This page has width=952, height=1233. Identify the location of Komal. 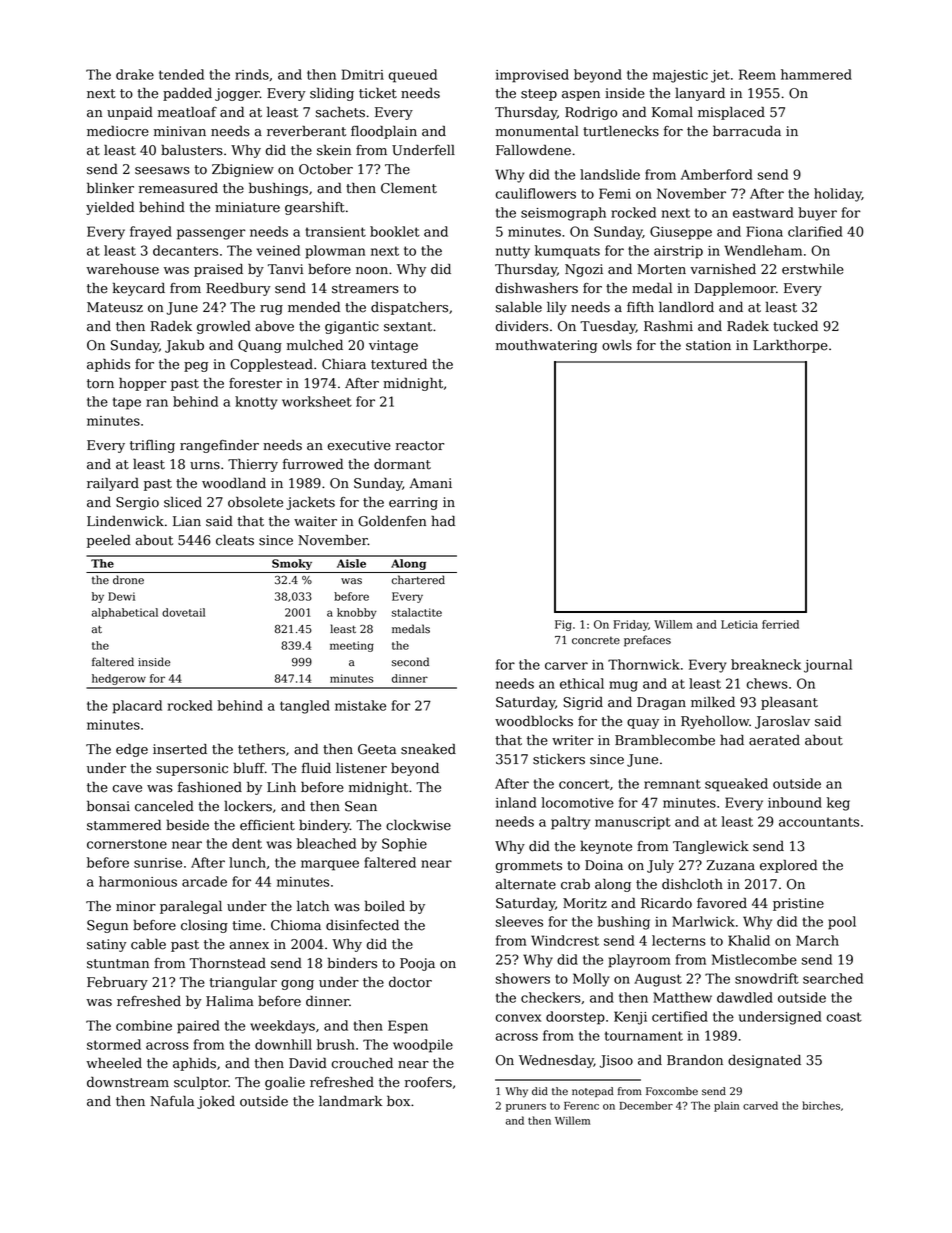
(672, 112).
